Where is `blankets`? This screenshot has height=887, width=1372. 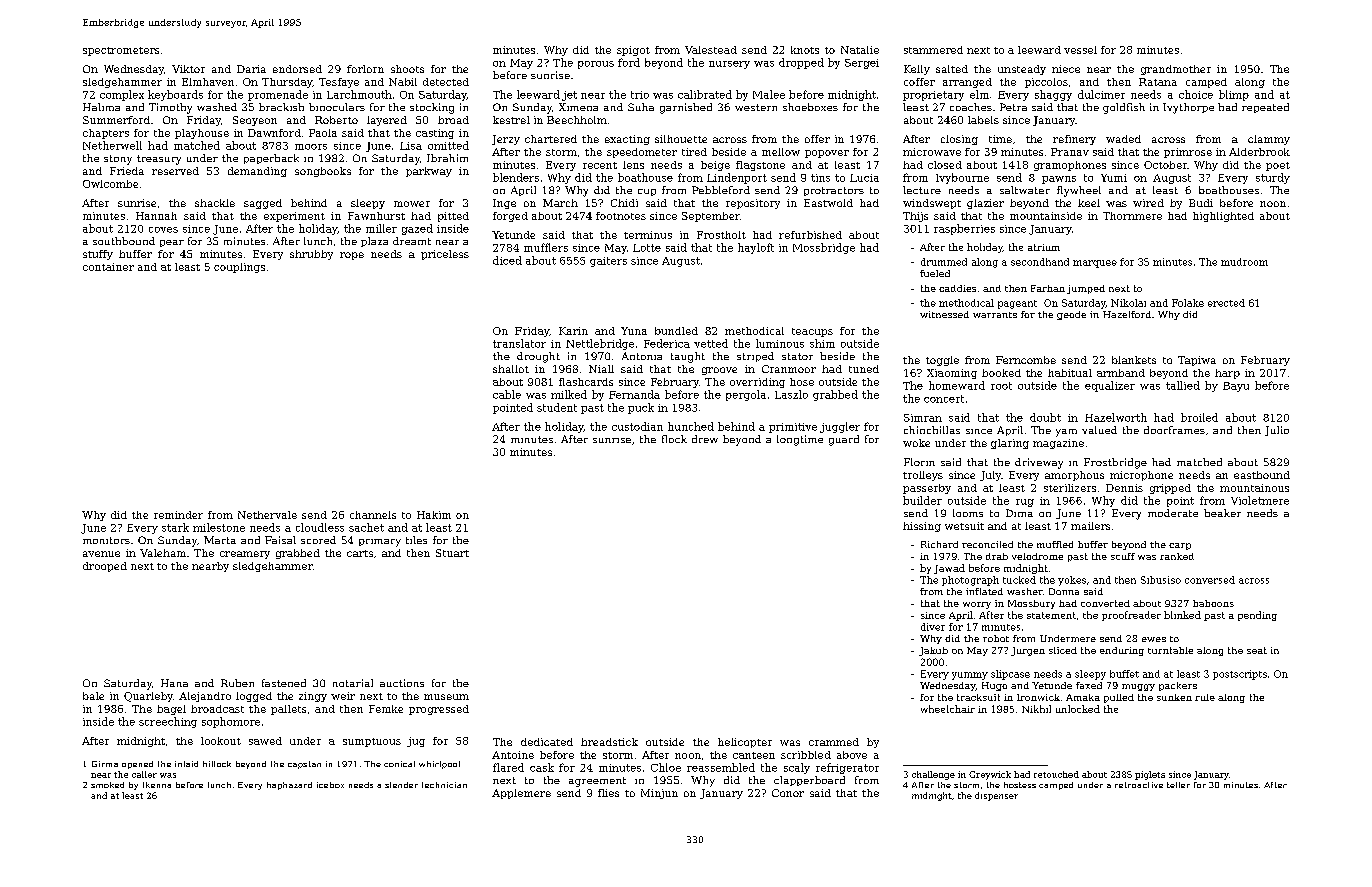 blankets is located at coordinates (1134, 360).
